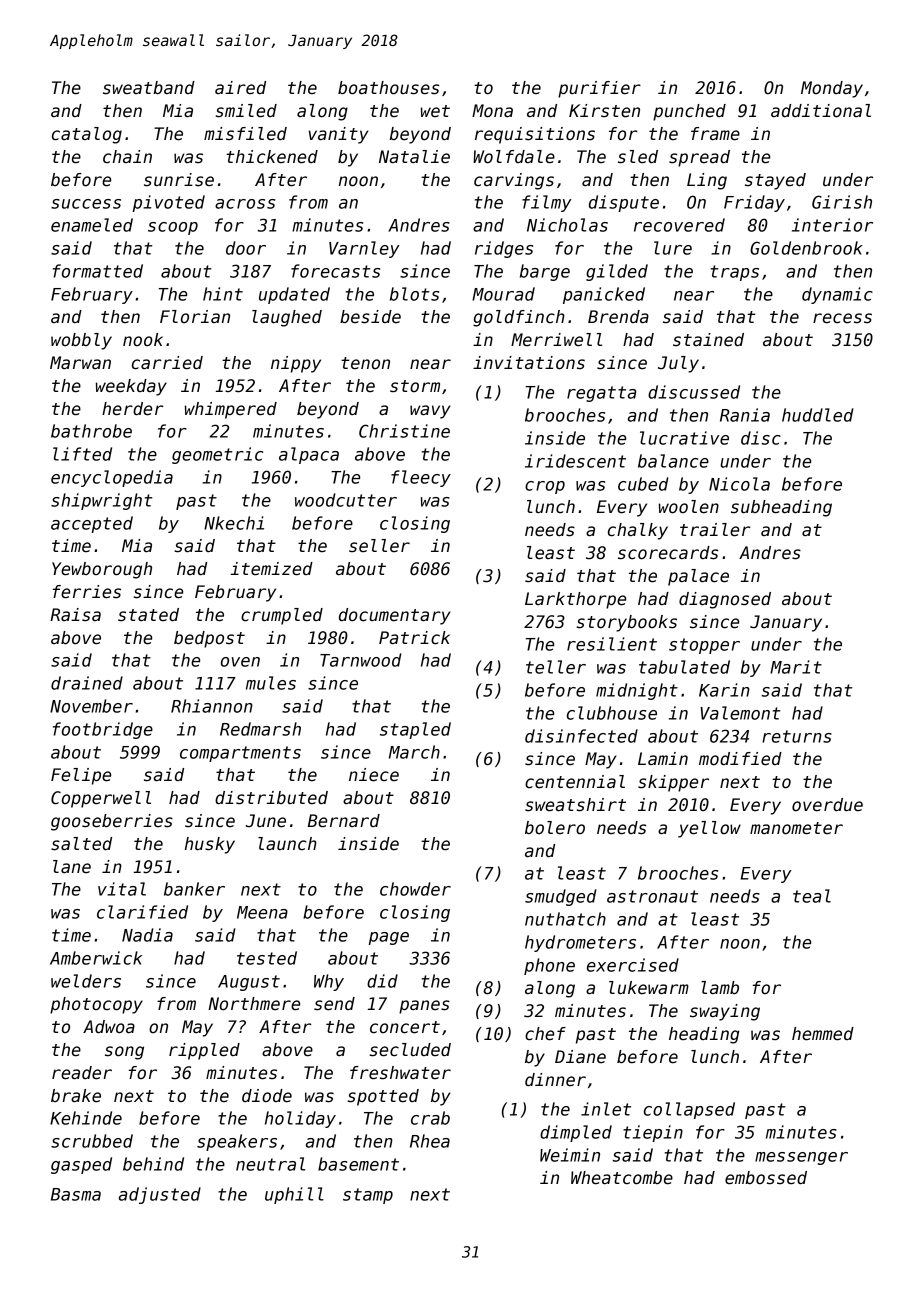 This screenshot has height=1308, width=924. Describe the element at coordinates (124, 1053) in the screenshot. I see `song` at that location.
